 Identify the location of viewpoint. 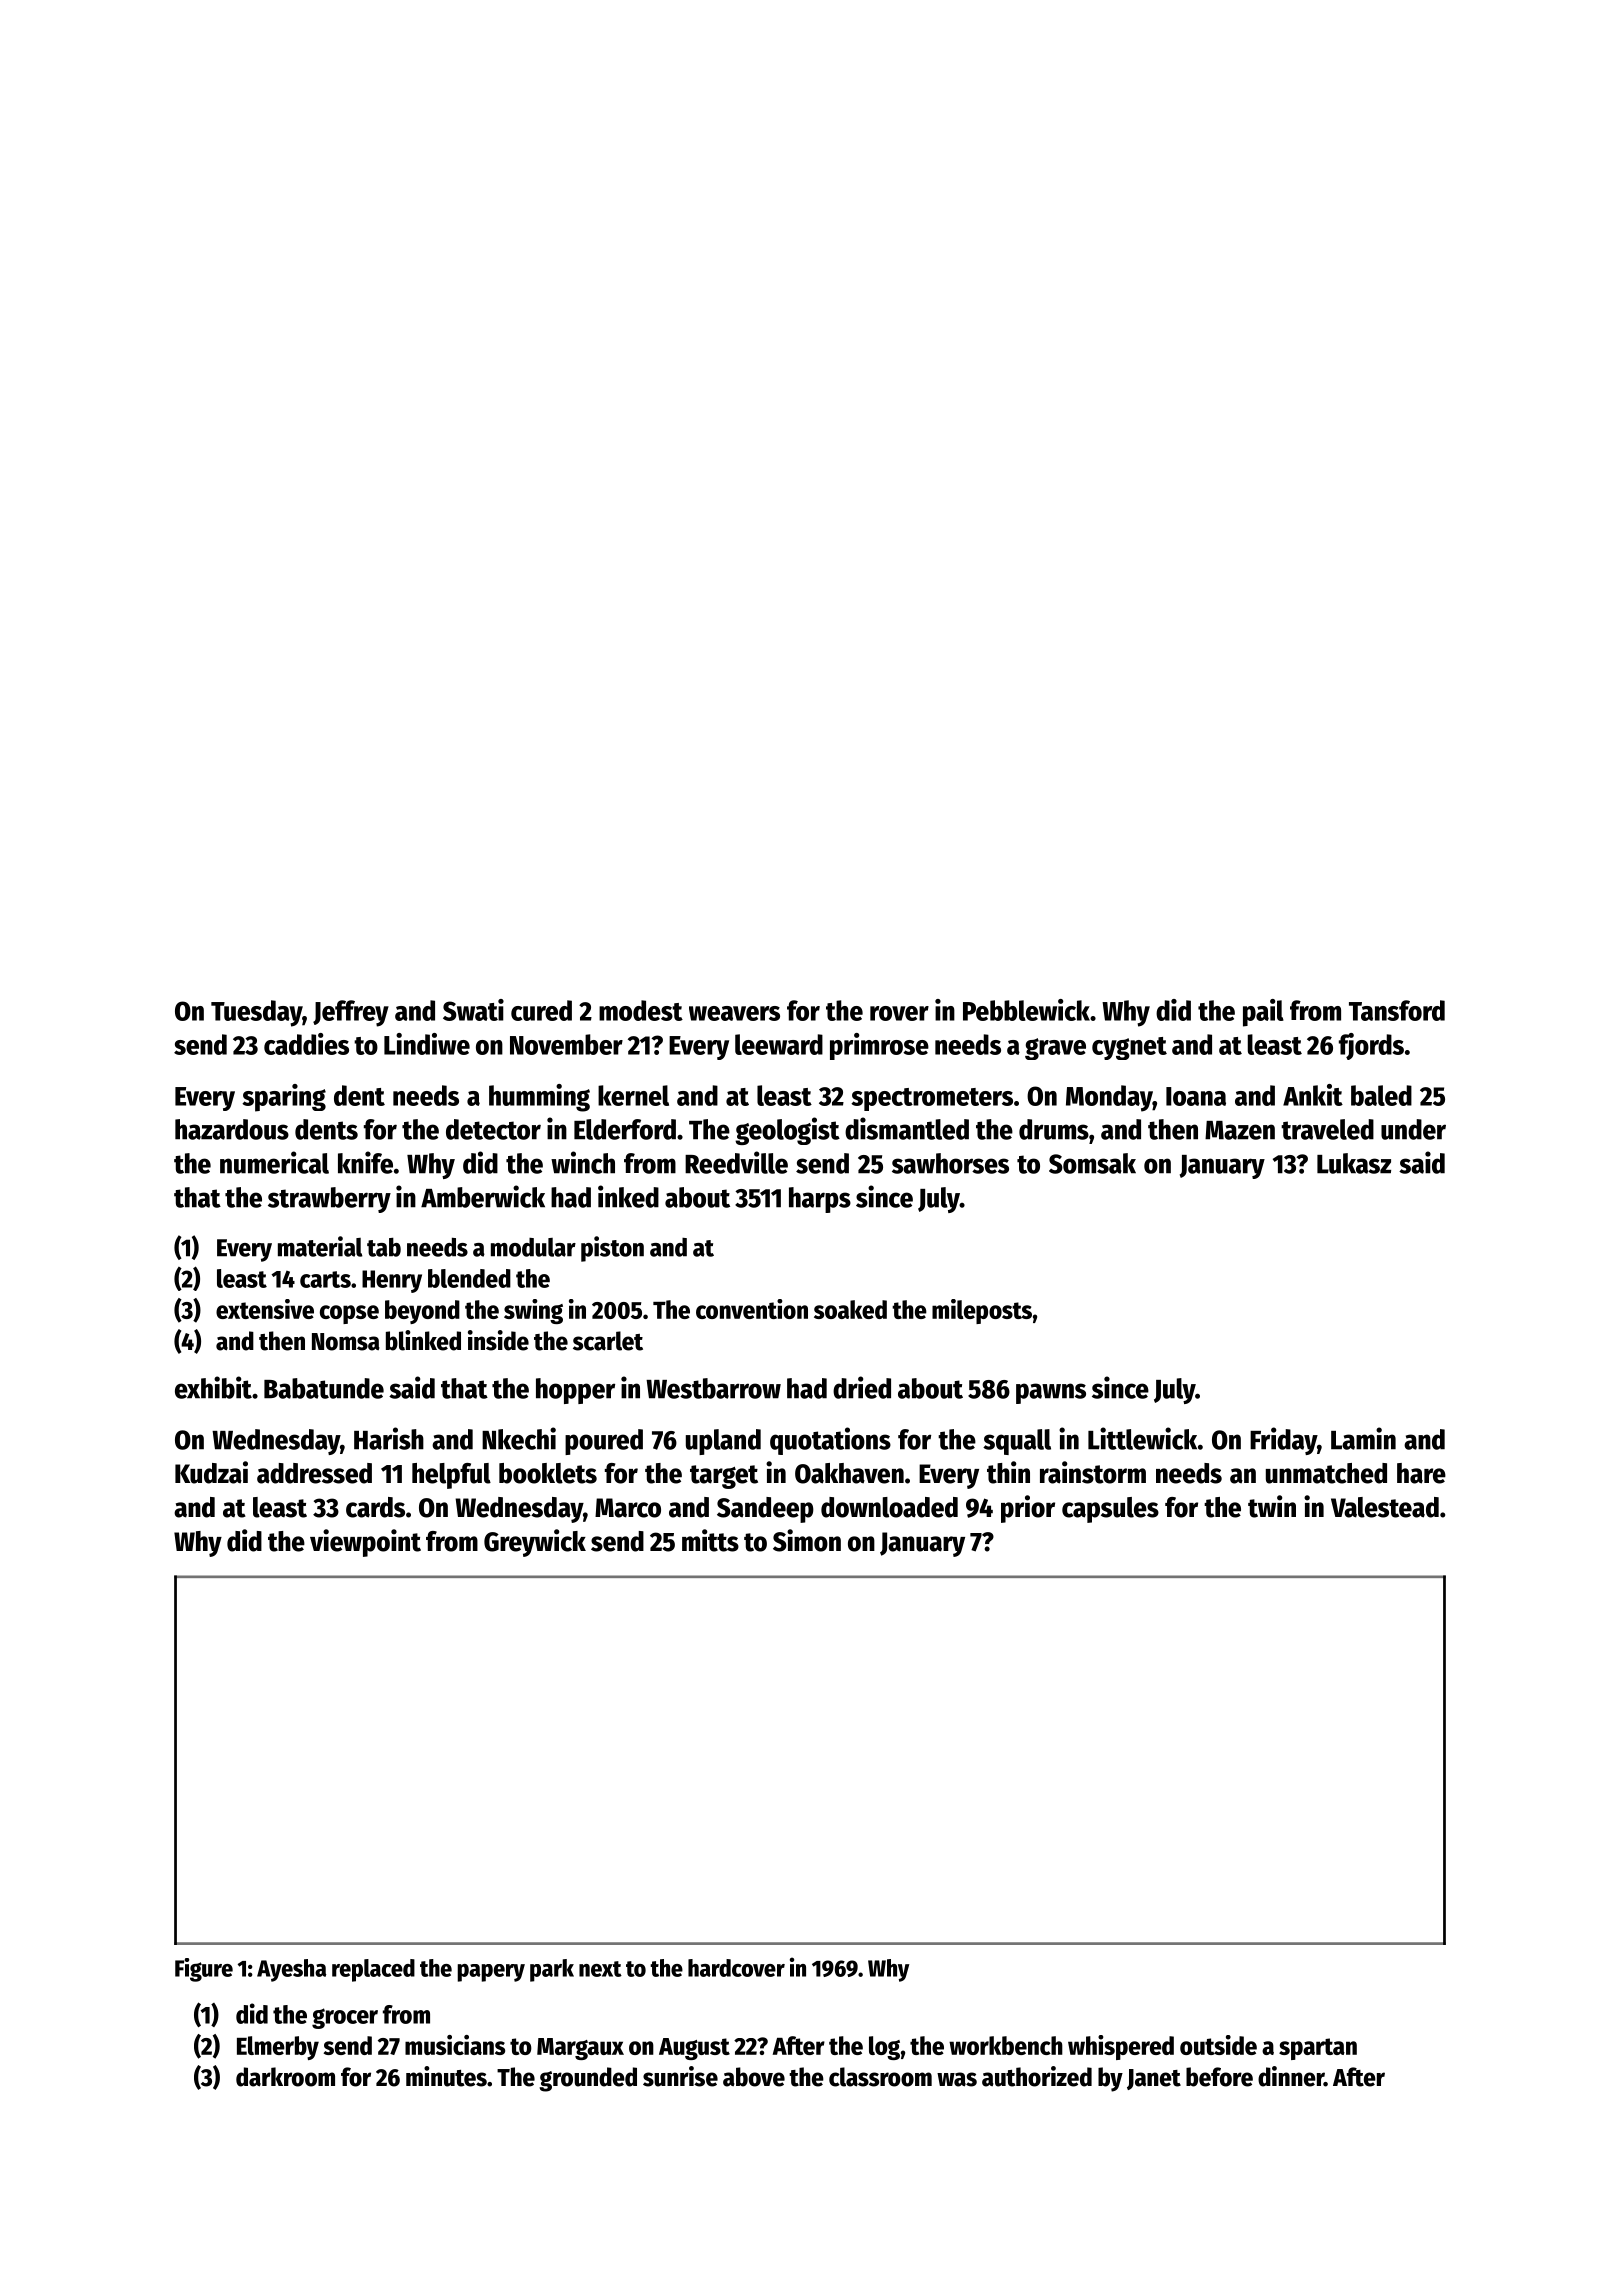
(365, 1543).
